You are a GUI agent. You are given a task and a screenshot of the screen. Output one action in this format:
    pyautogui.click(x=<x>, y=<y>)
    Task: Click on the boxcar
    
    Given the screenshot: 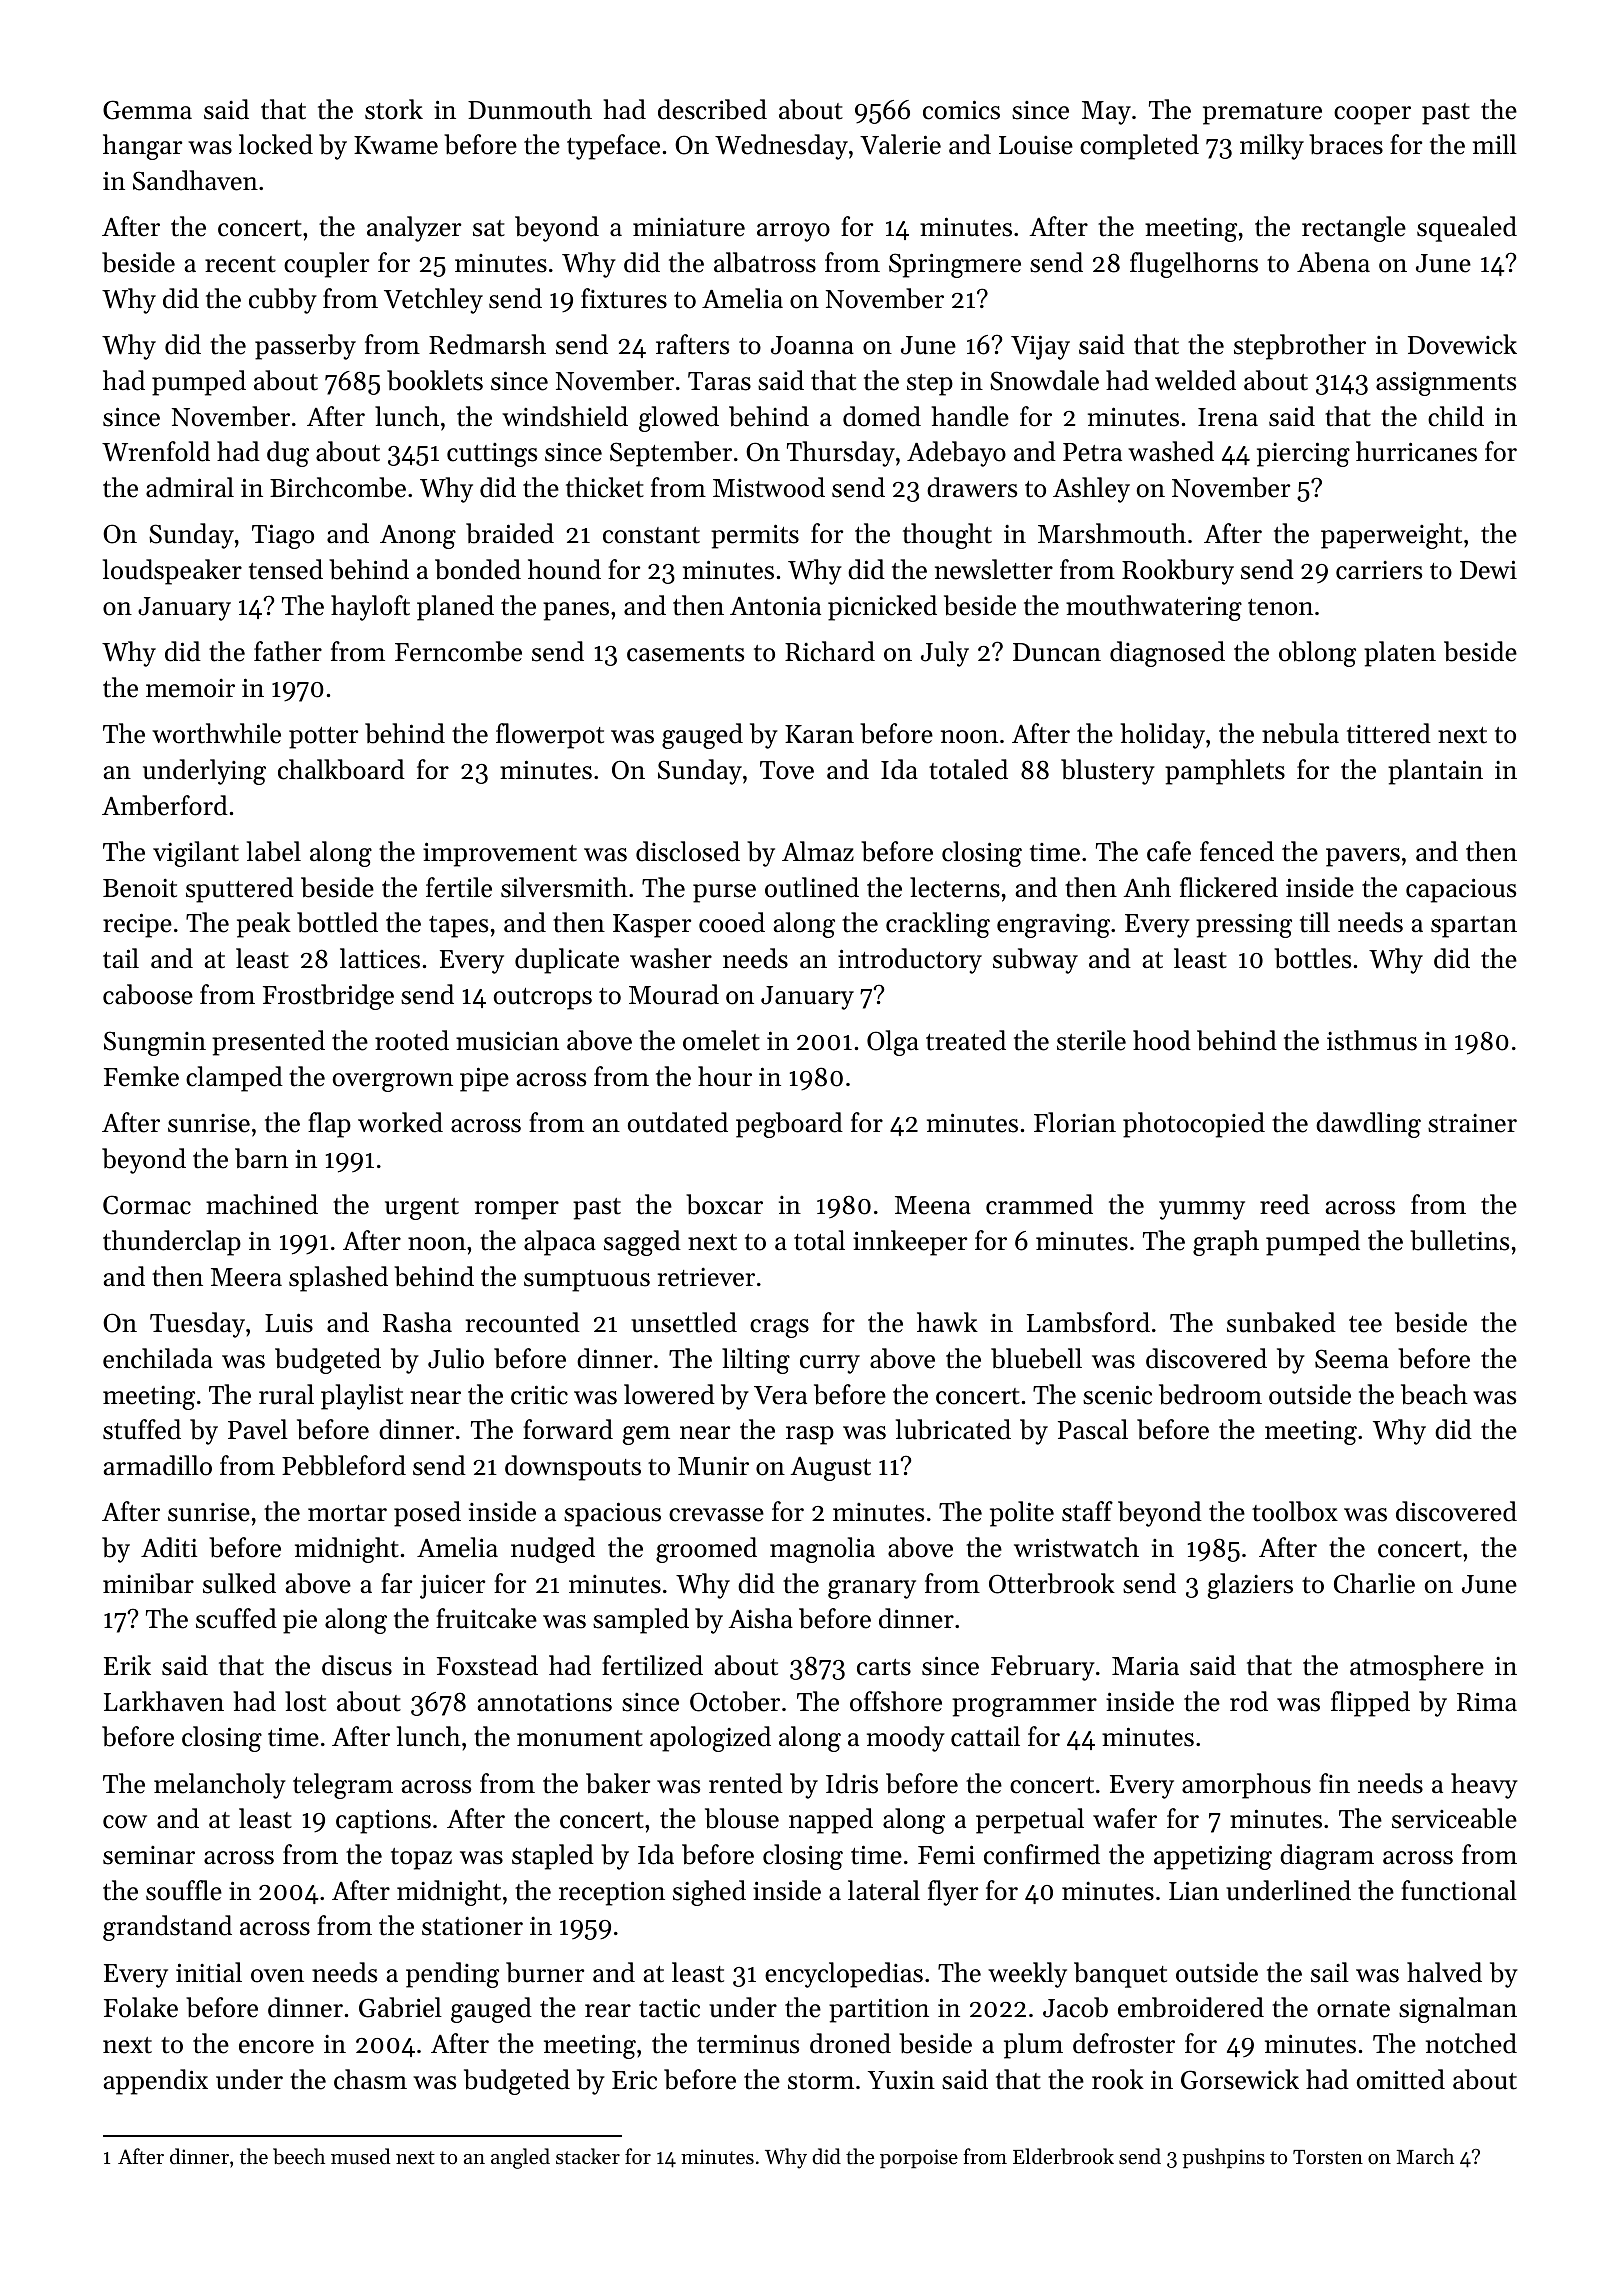 What is the action you would take?
    pyautogui.click(x=724, y=1204)
